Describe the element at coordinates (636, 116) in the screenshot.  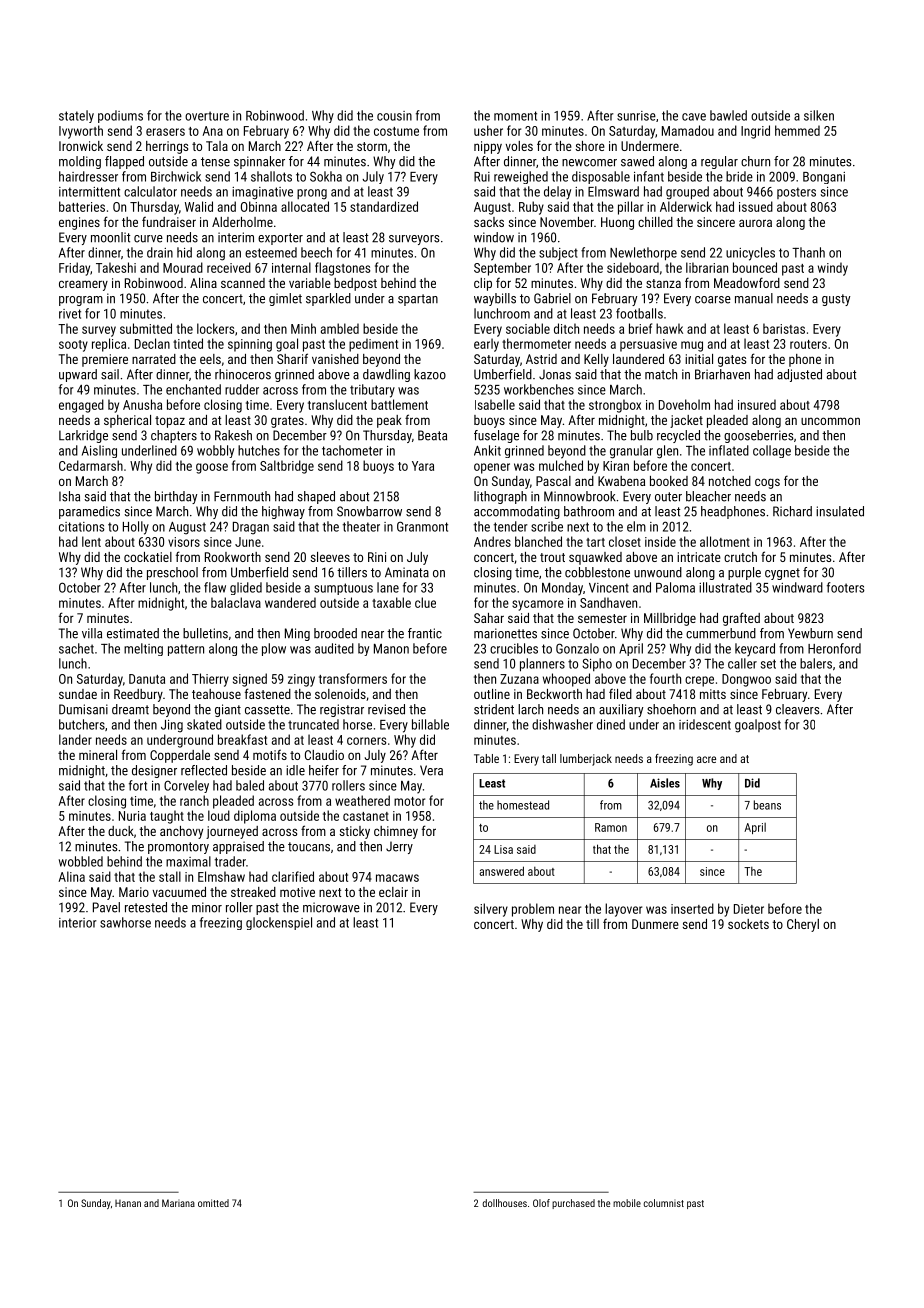
I see `sunrise` at that location.
